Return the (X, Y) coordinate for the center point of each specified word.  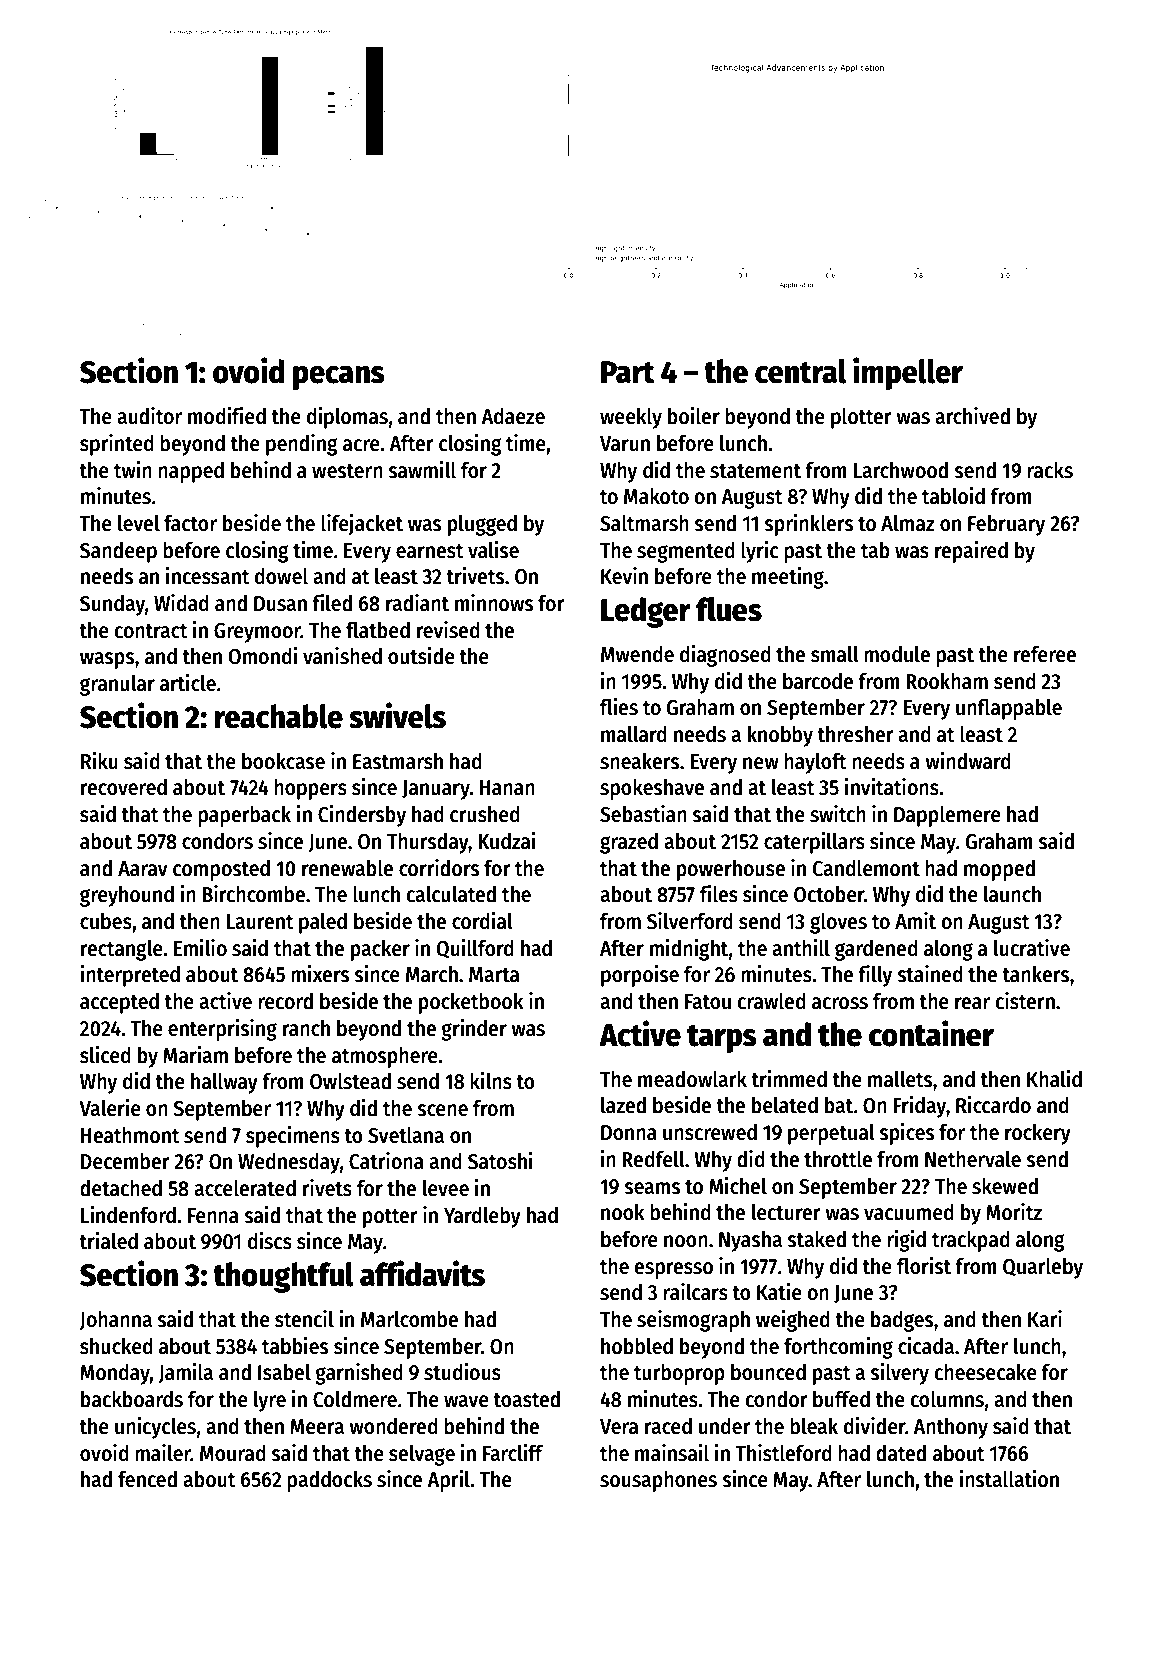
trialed (108, 1241)
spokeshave (652, 789)
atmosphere (385, 1057)
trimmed (789, 1079)
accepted (119, 1003)
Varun (625, 444)
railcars (695, 1292)
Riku (99, 761)
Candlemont (866, 868)
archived (972, 416)
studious (462, 1372)
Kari (1045, 1319)
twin (133, 470)
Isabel (284, 1372)
